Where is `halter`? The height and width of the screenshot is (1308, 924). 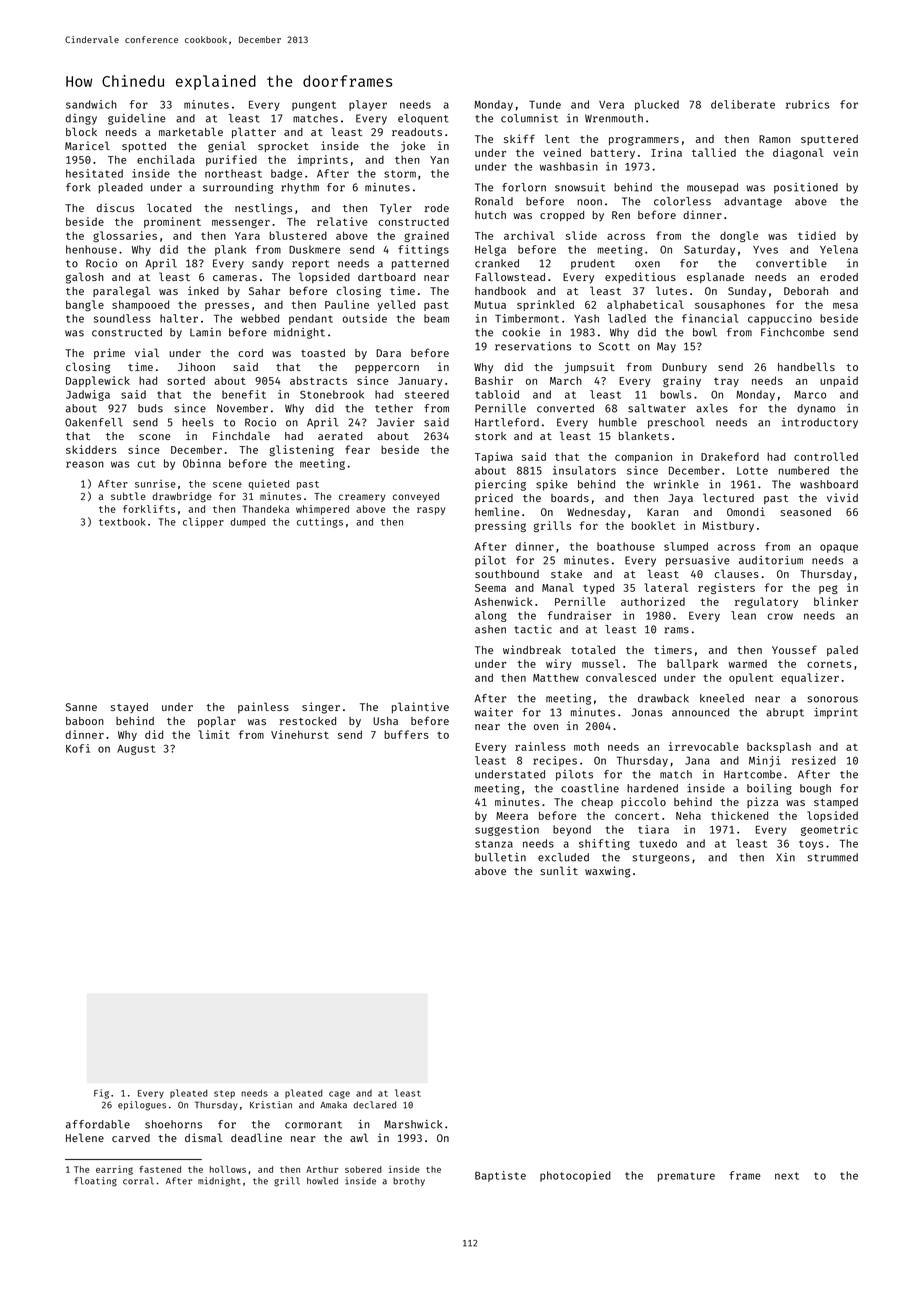 halter is located at coordinates (179, 318).
